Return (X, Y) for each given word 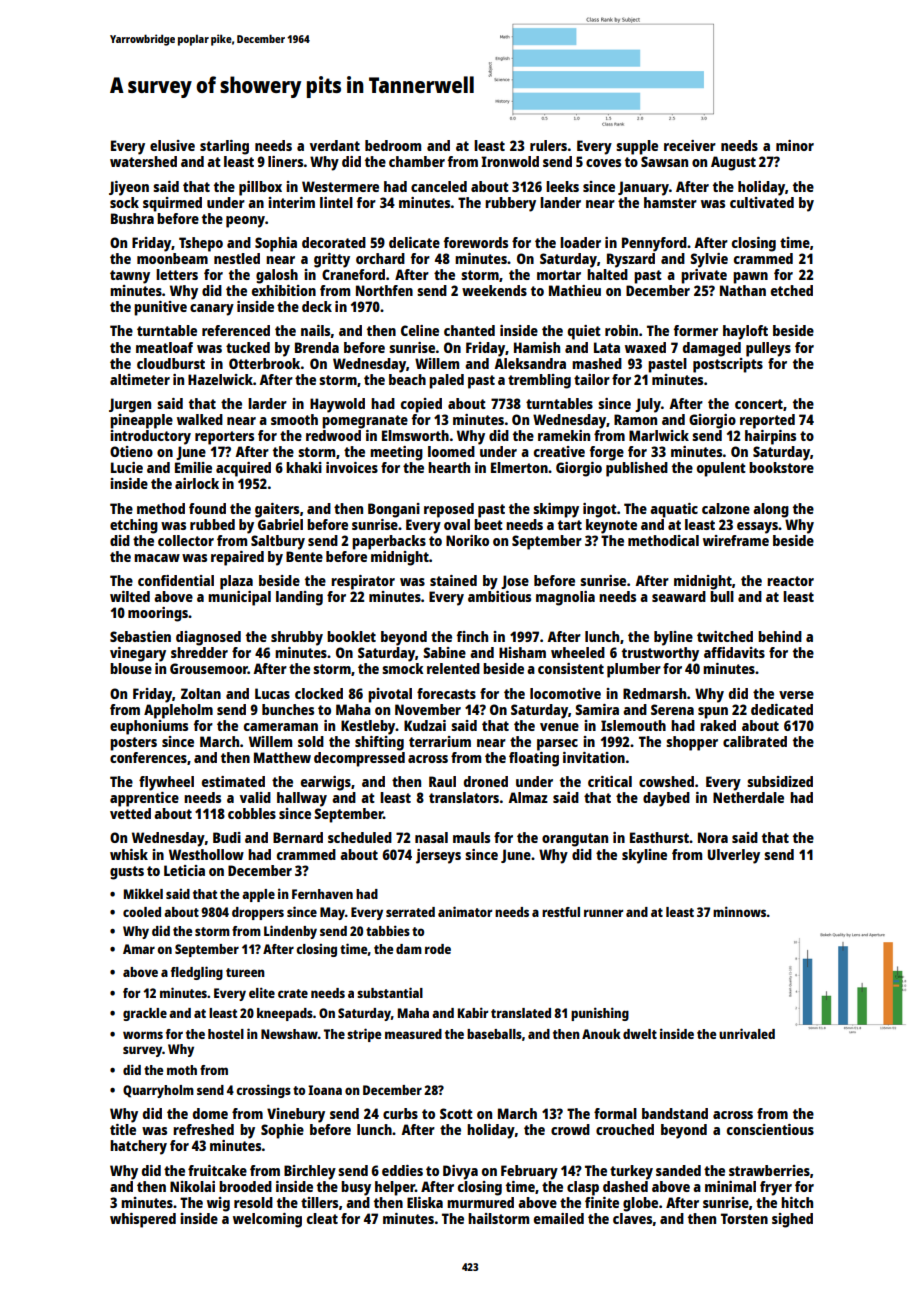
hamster (670, 202)
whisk (129, 854)
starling (224, 147)
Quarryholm (158, 1091)
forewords (475, 242)
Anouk (601, 1034)
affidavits (734, 652)
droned (486, 781)
